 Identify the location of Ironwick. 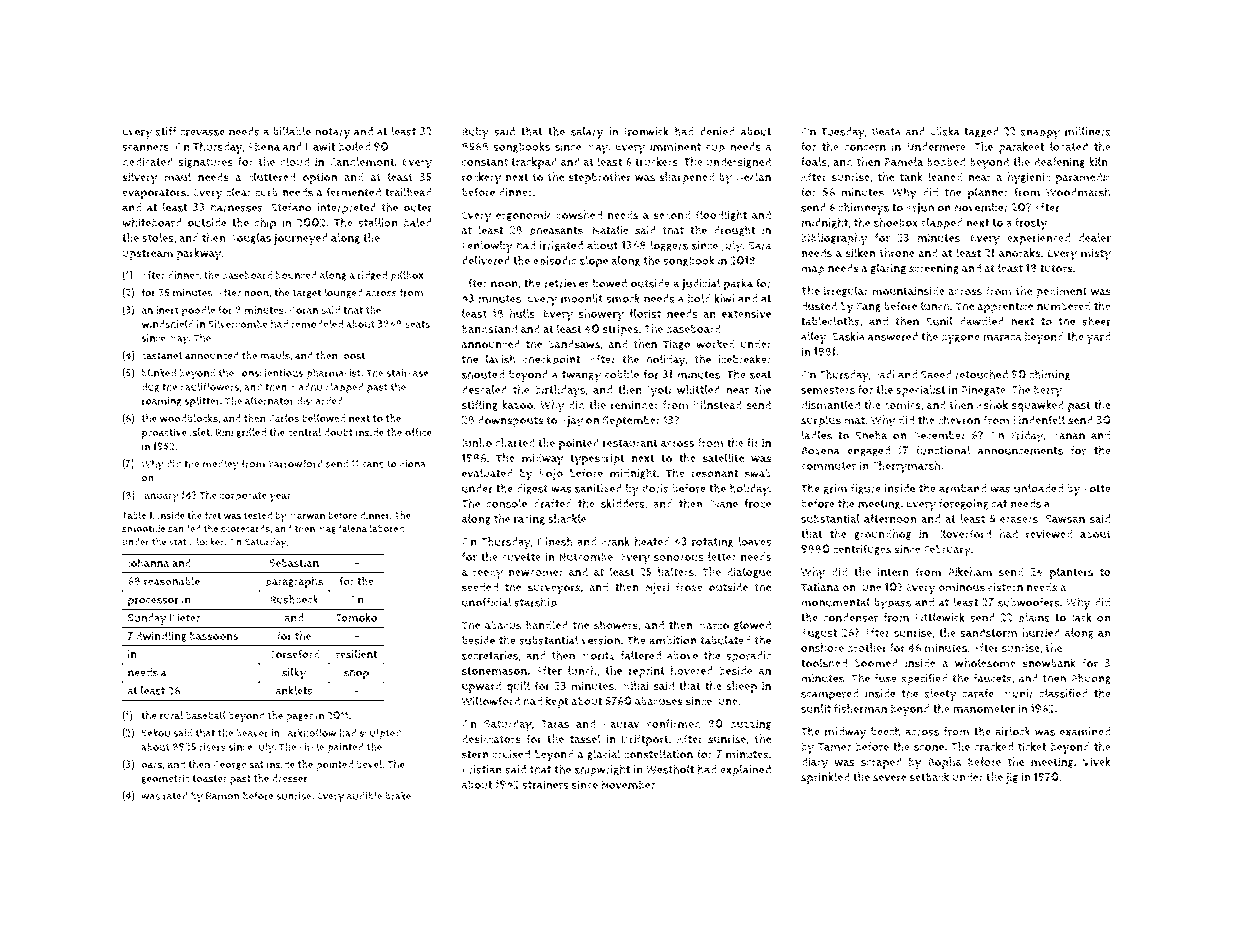
(647, 131).
